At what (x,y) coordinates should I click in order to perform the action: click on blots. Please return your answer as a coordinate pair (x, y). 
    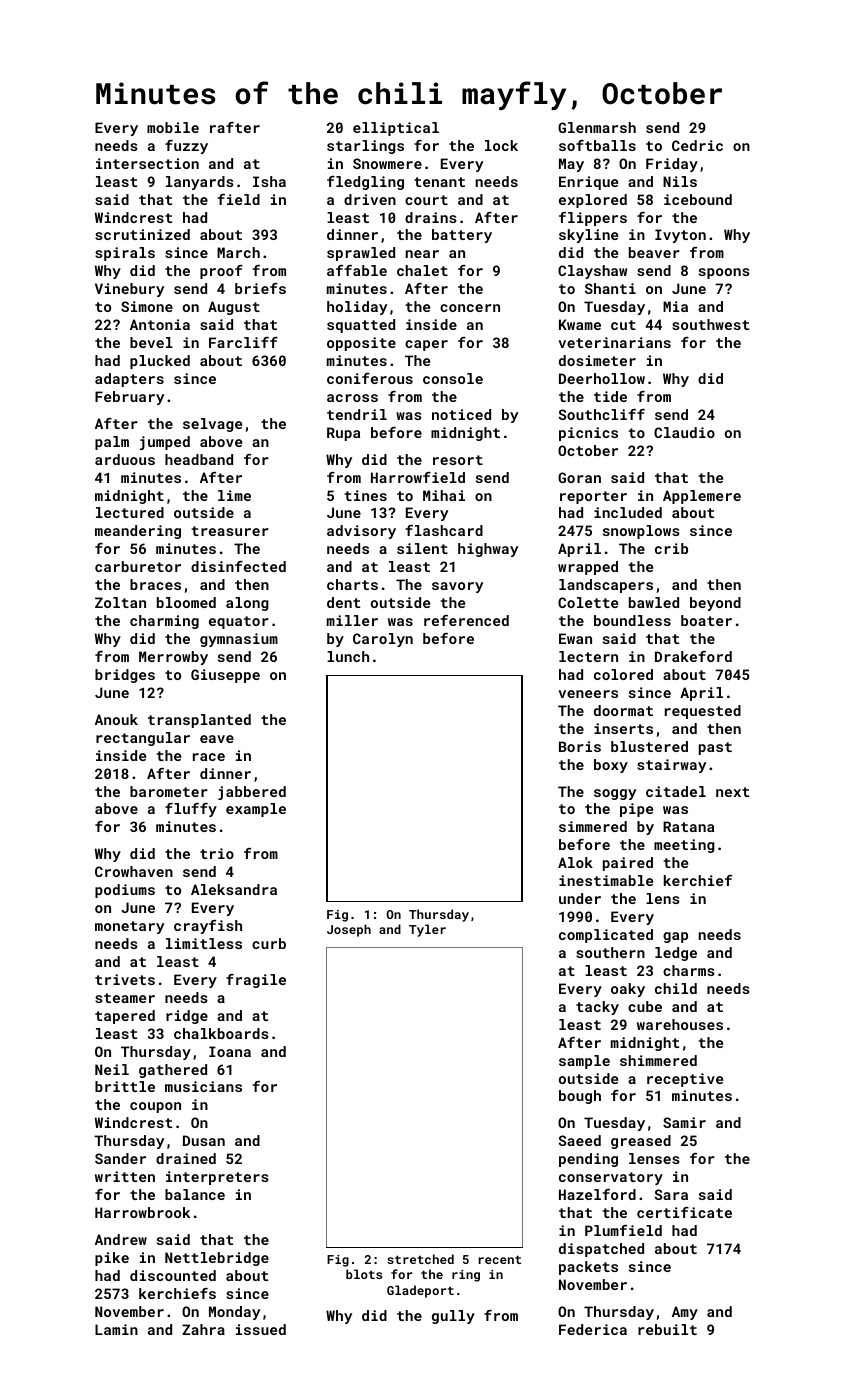
    Looking at the image, I should click on (364, 1274).
